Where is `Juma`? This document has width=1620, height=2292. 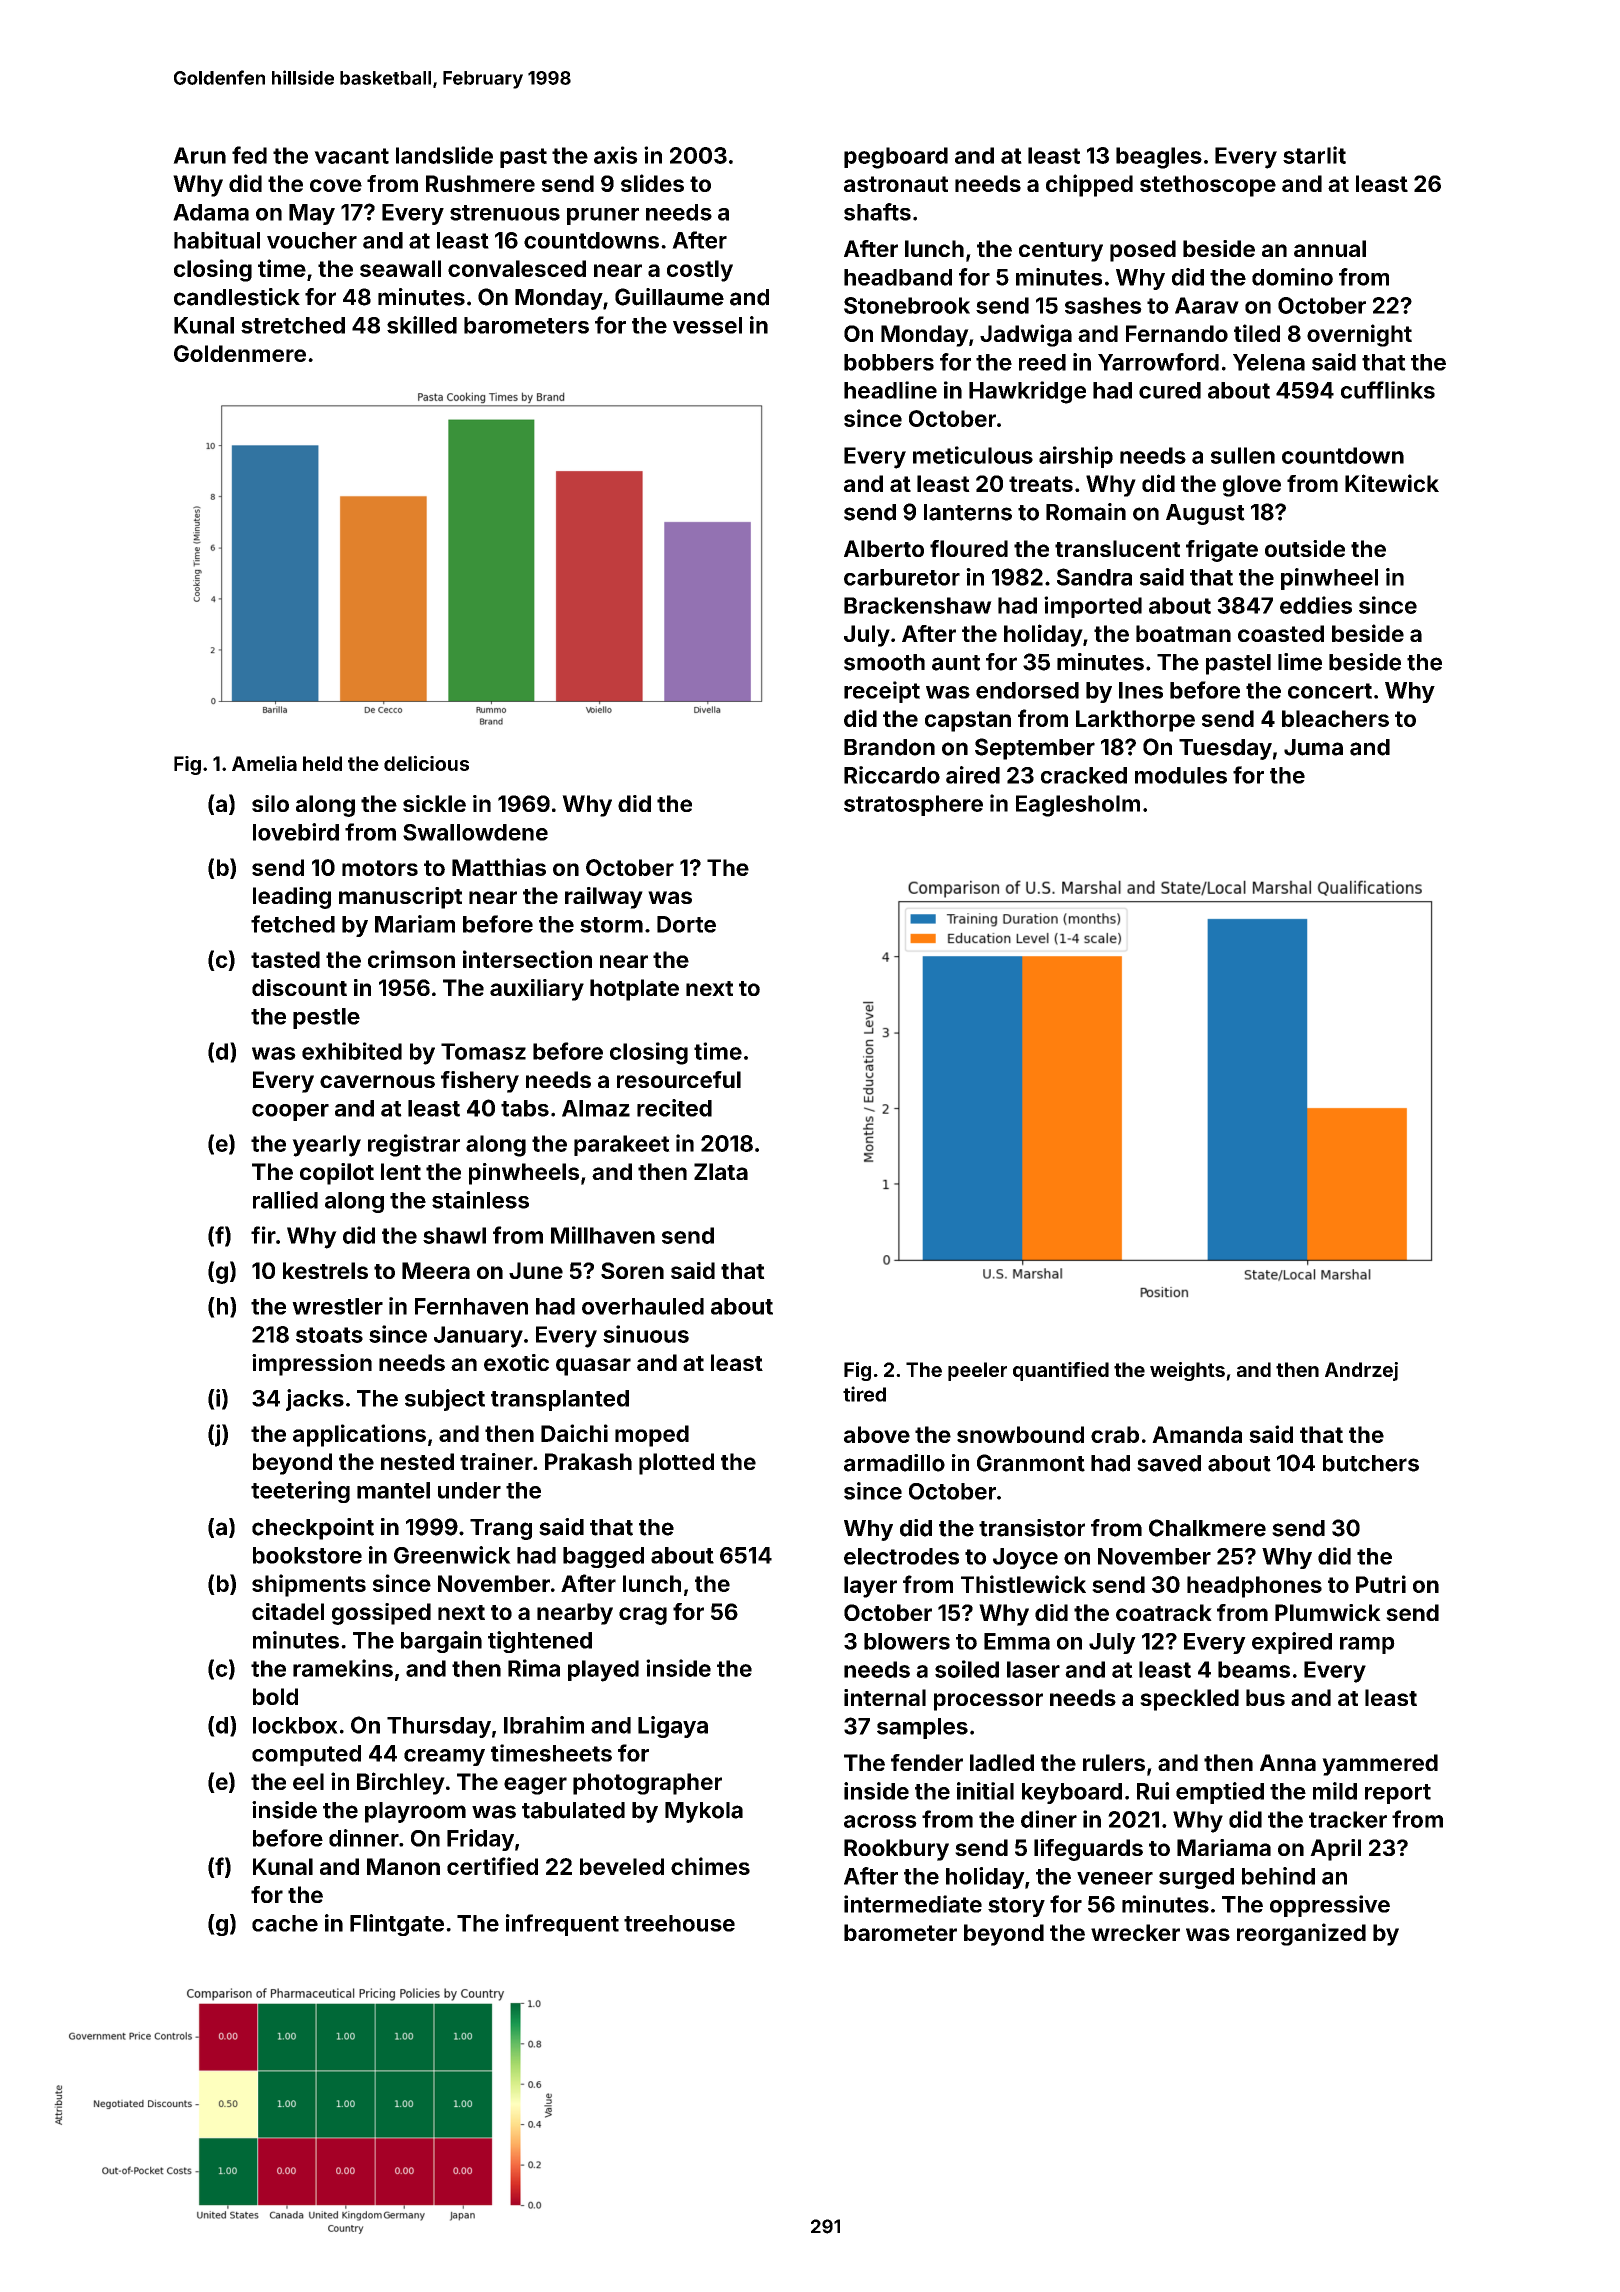
Juma is located at coordinates (1313, 747).
